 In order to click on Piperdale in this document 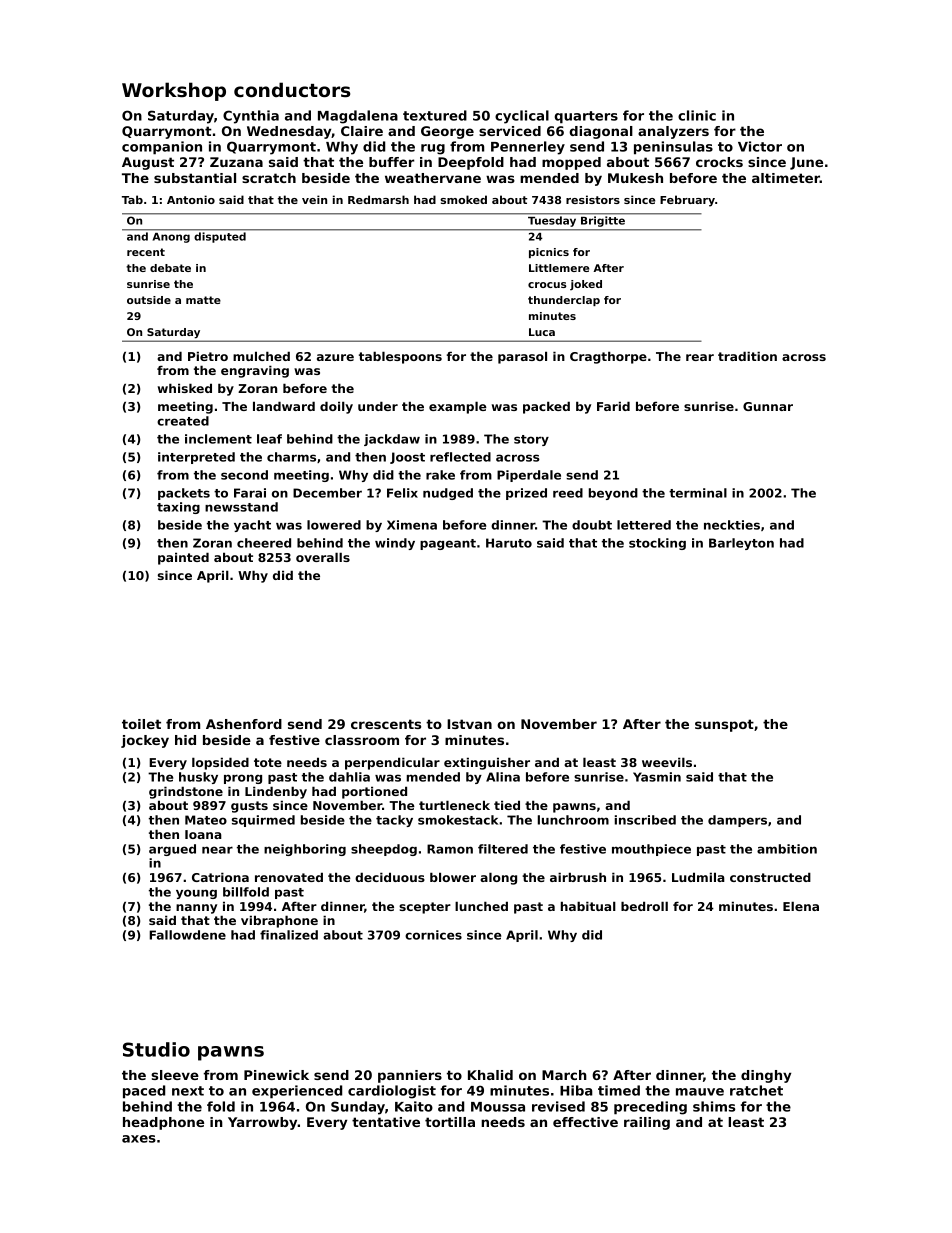, I will do `click(529, 476)`.
